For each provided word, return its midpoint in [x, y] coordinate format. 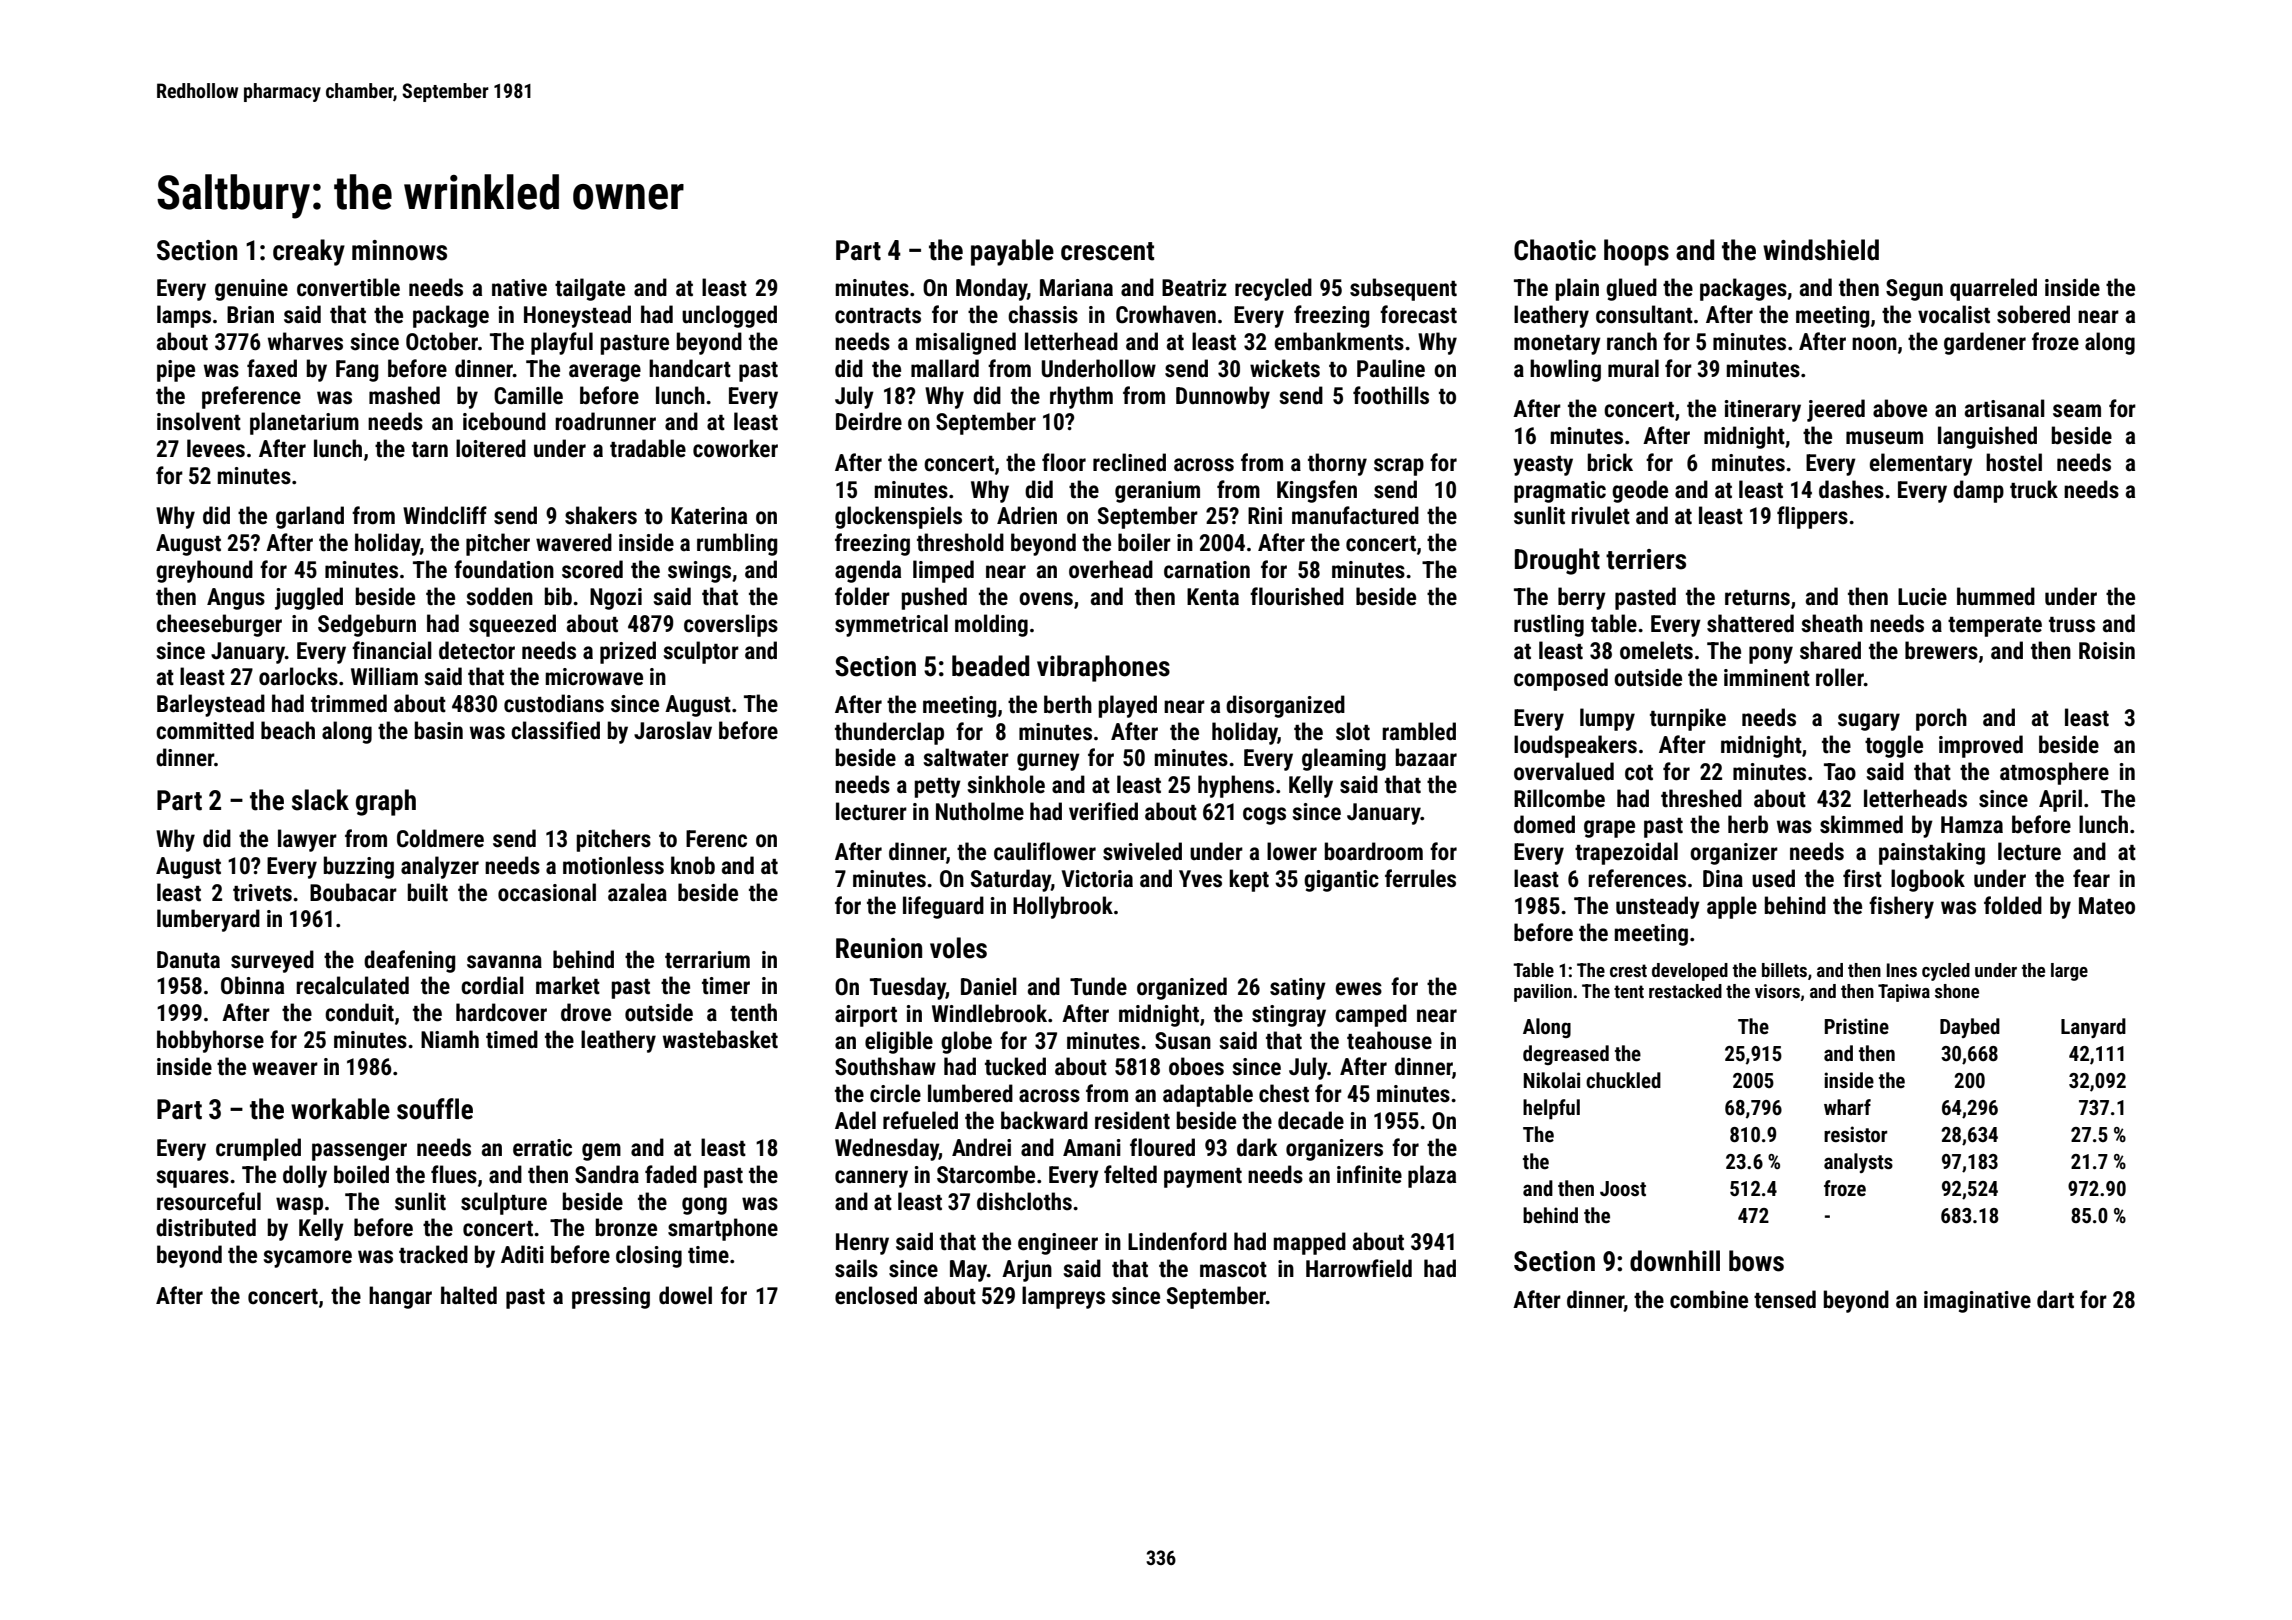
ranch [1632, 341]
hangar [400, 1297]
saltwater [966, 757]
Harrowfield [1359, 1268]
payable [1012, 252]
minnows [399, 250]
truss [2072, 625]
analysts [1858, 1163]
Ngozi [616, 599]
